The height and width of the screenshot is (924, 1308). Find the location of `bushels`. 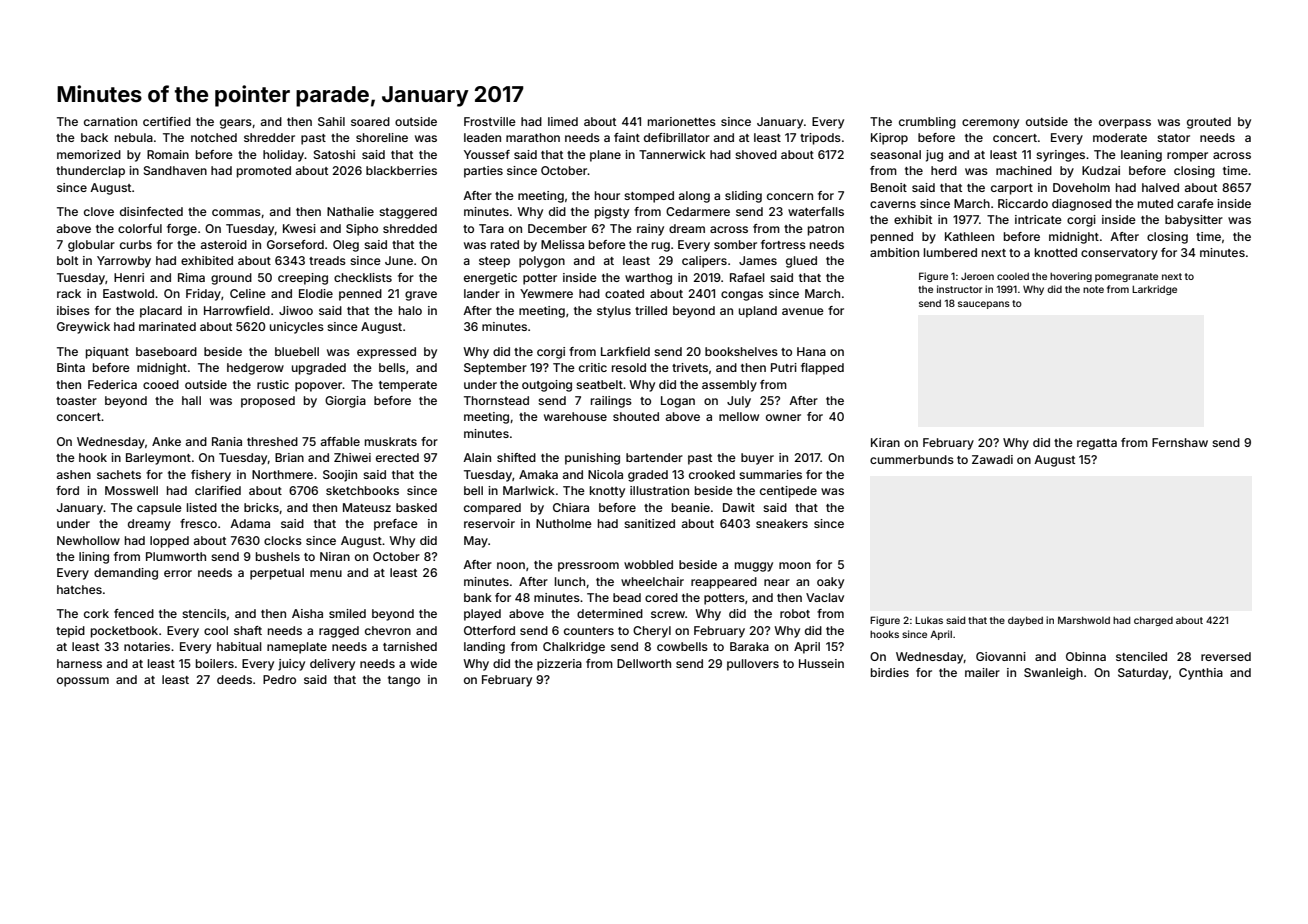

bushels is located at coordinates (278, 556).
